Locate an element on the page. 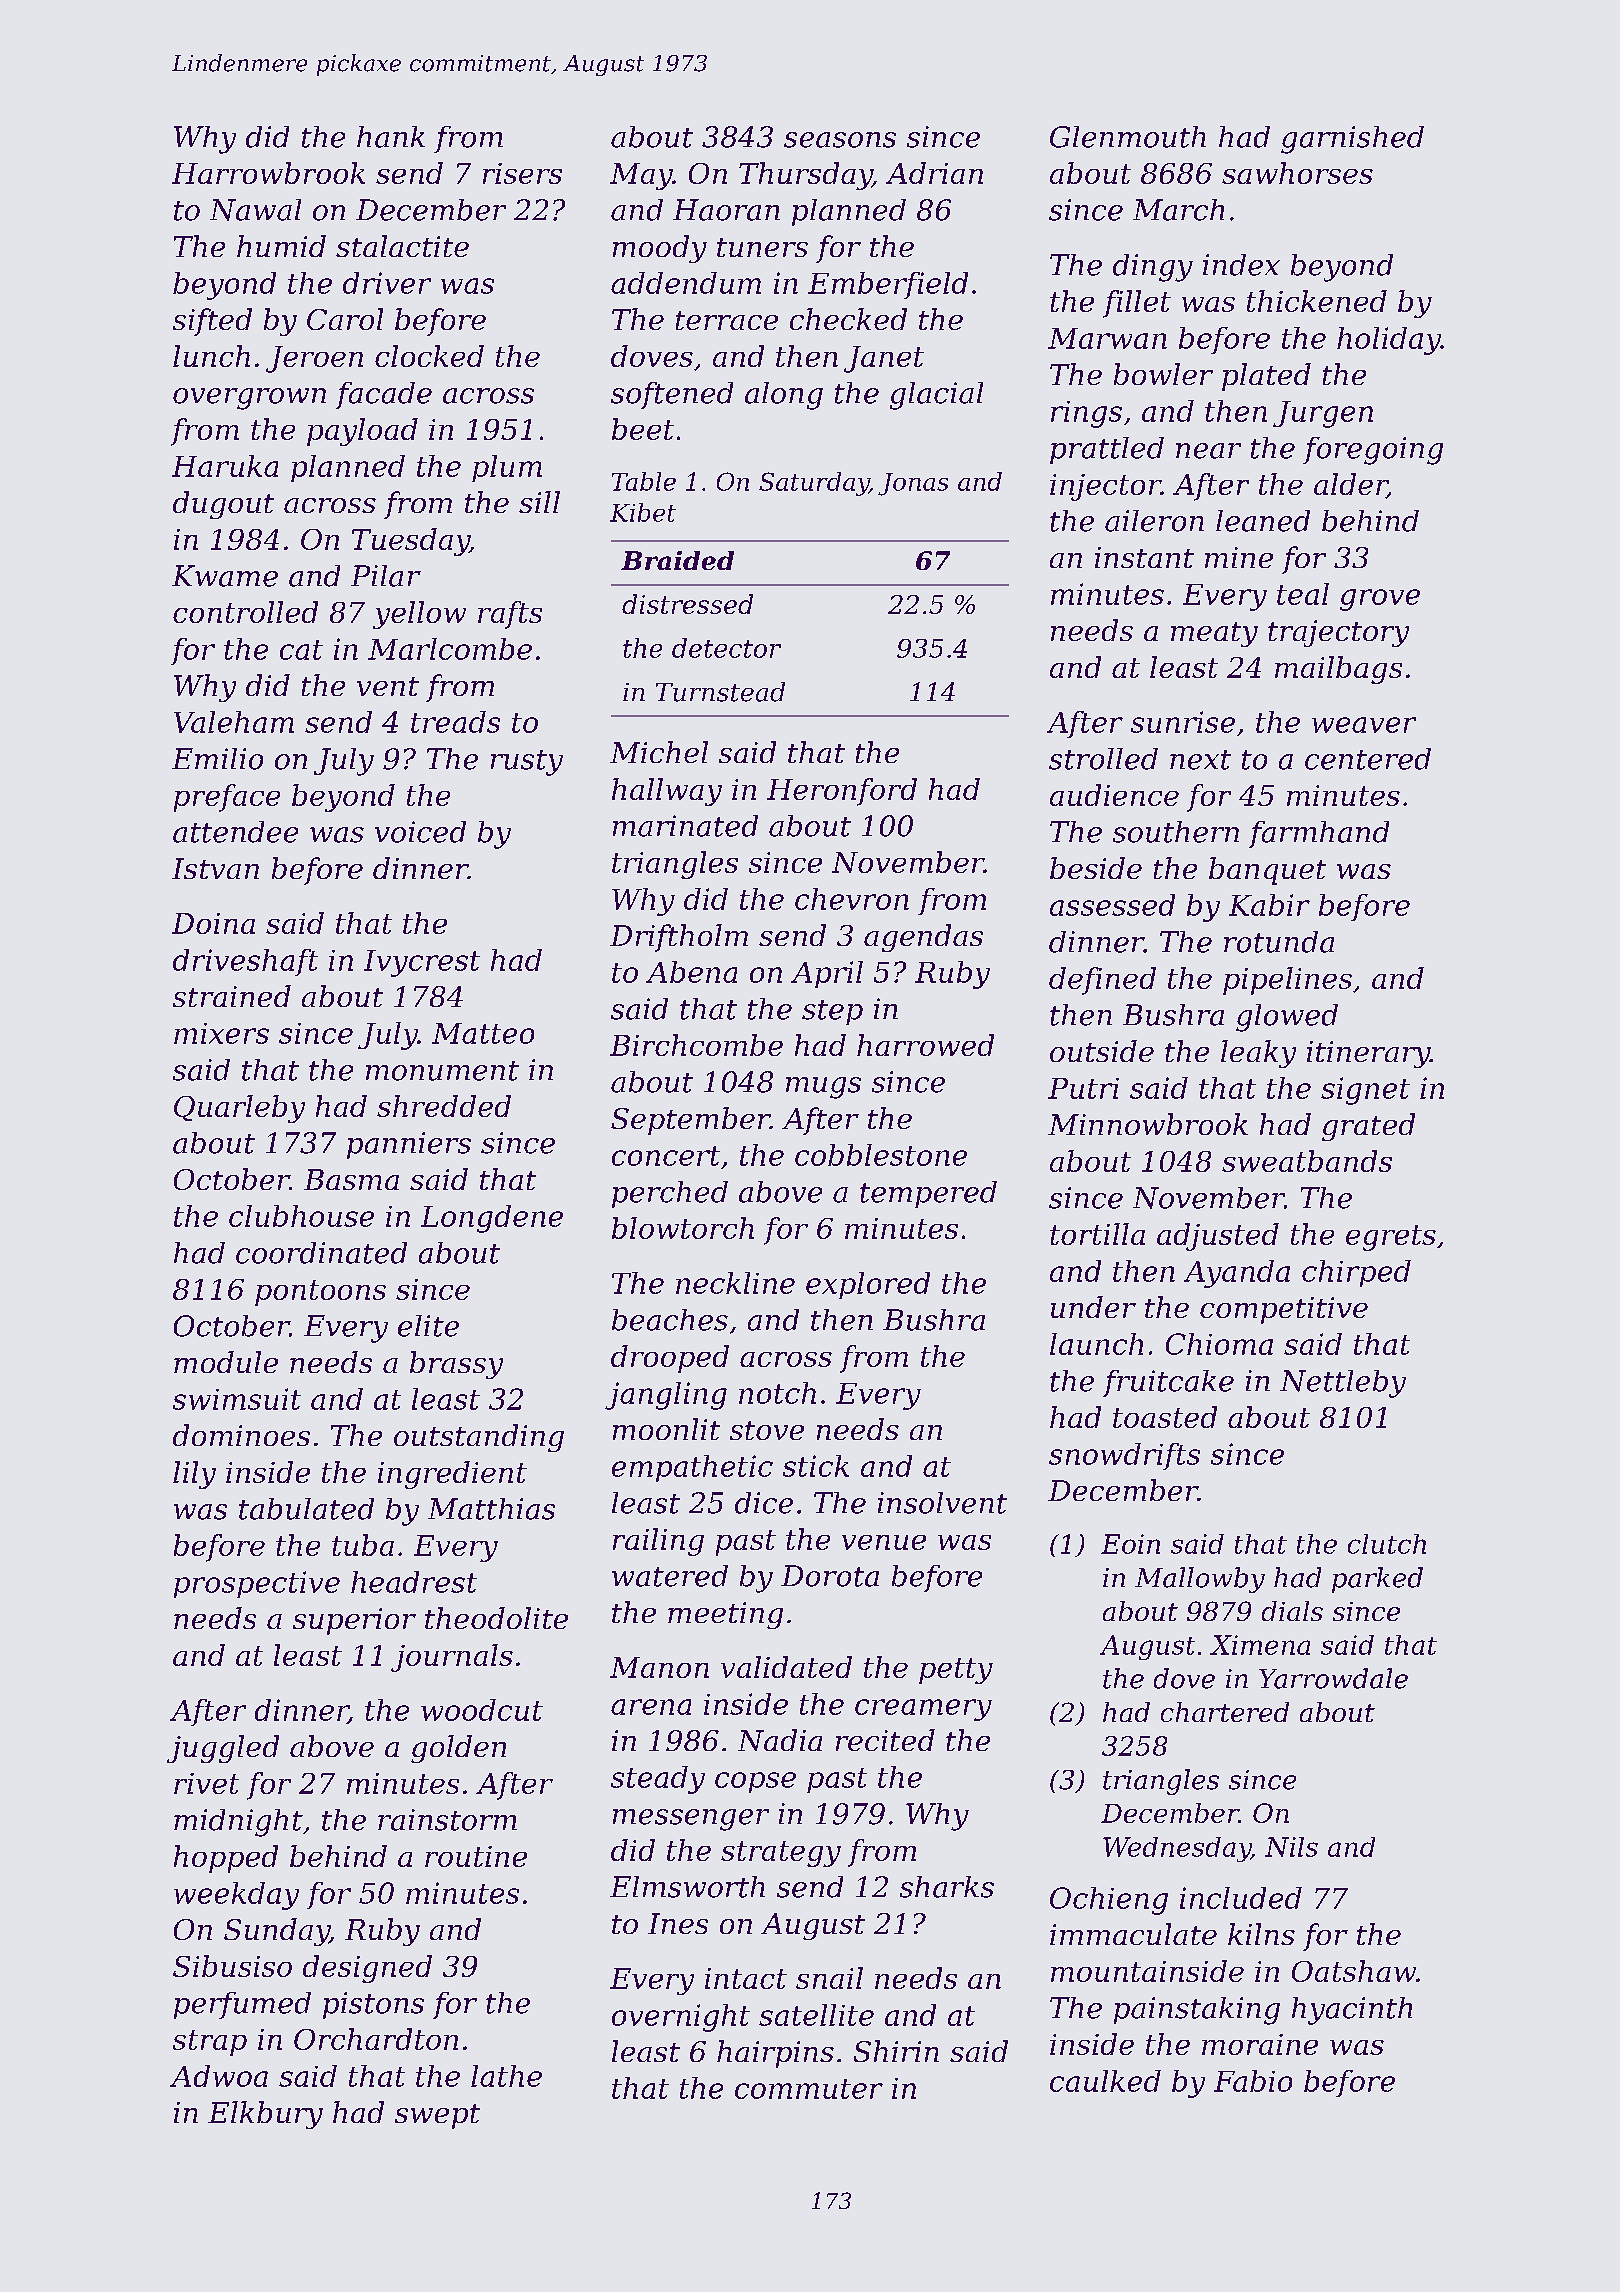 Image resolution: width=1620 pixels, height=2292 pixels. garnished is located at coordinates (1352, 140).
